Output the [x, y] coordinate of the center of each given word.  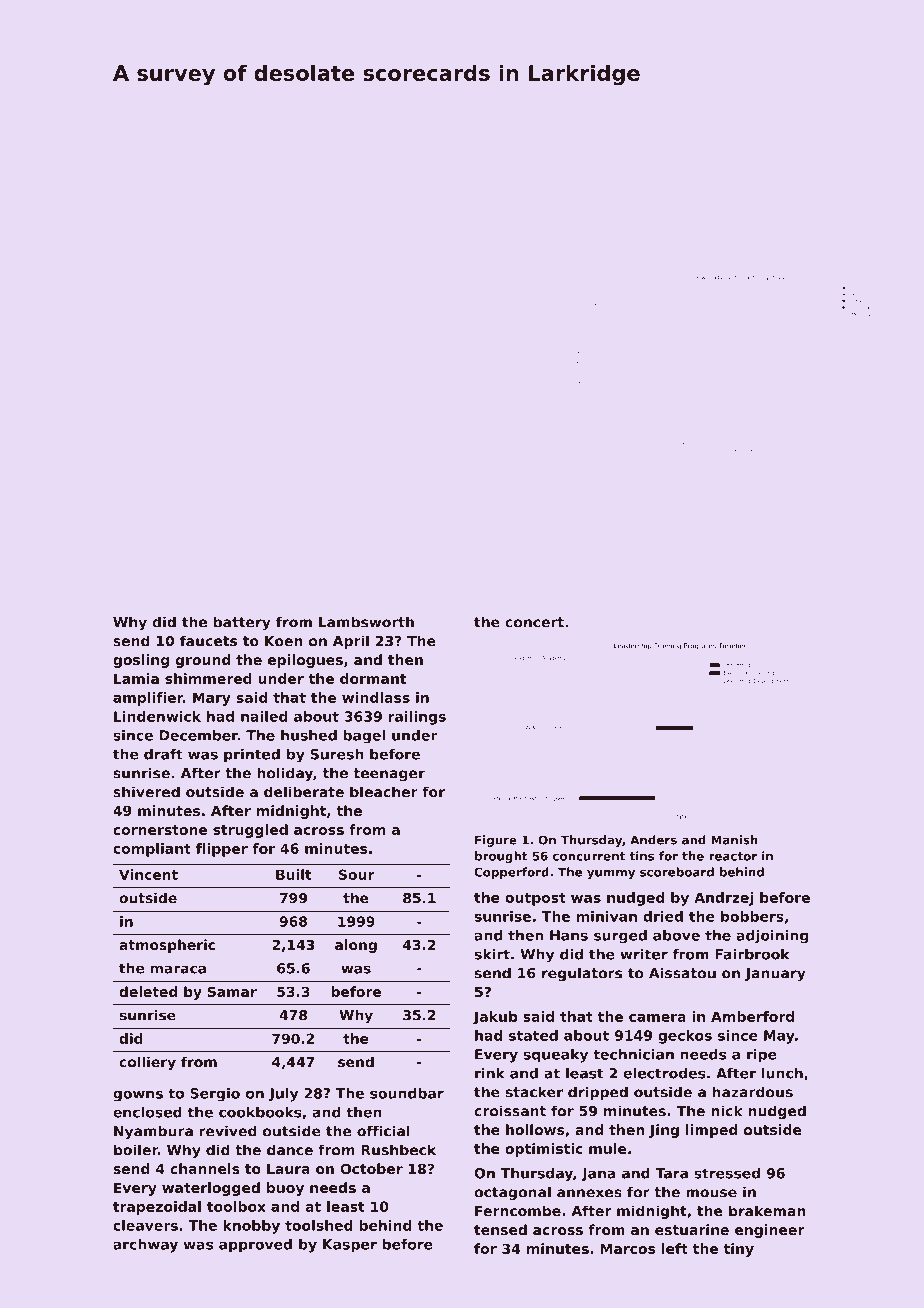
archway [145, 1246]
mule [608, 1148]
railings [417, 718]
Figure [496, 841]
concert [534, 622]
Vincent [148, 874]
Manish [734, 840]
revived [228, 1131]
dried [663, 916]
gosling [141, 661]
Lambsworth [366, 622]
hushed [309, 735]
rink [490, 1073]
